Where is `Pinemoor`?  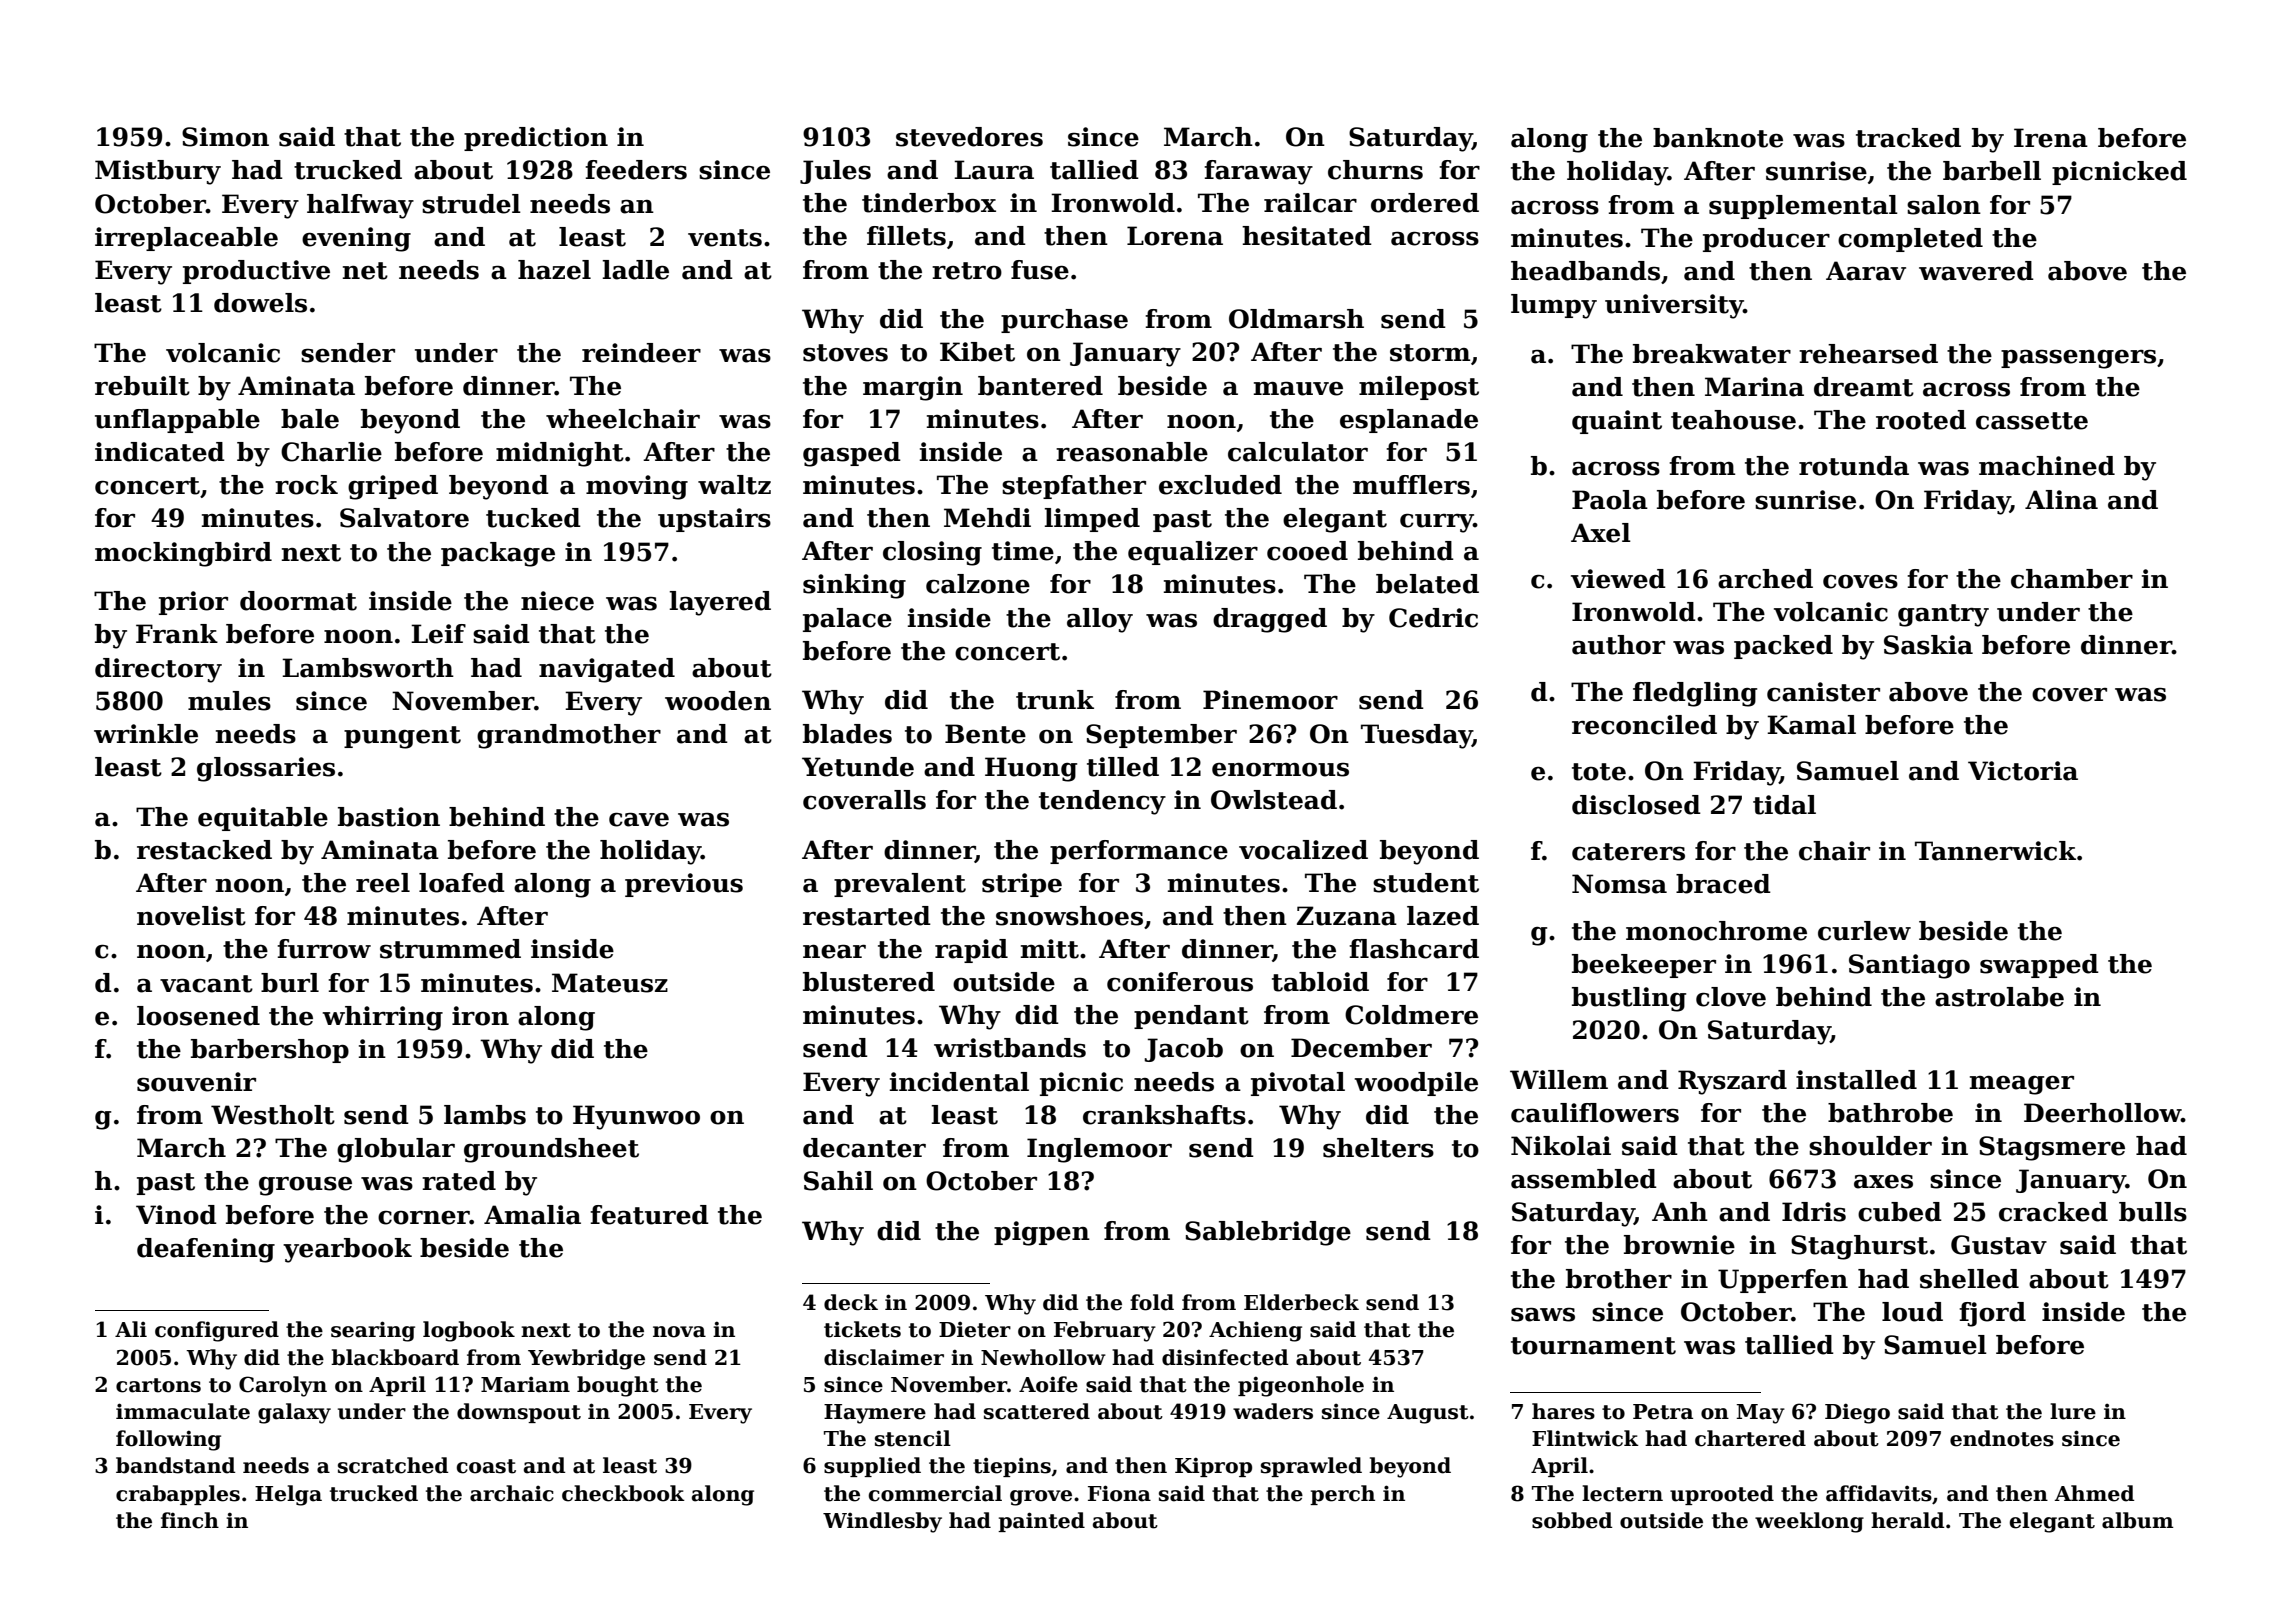 Pinemoor is located at coordinates (1270, 700).
